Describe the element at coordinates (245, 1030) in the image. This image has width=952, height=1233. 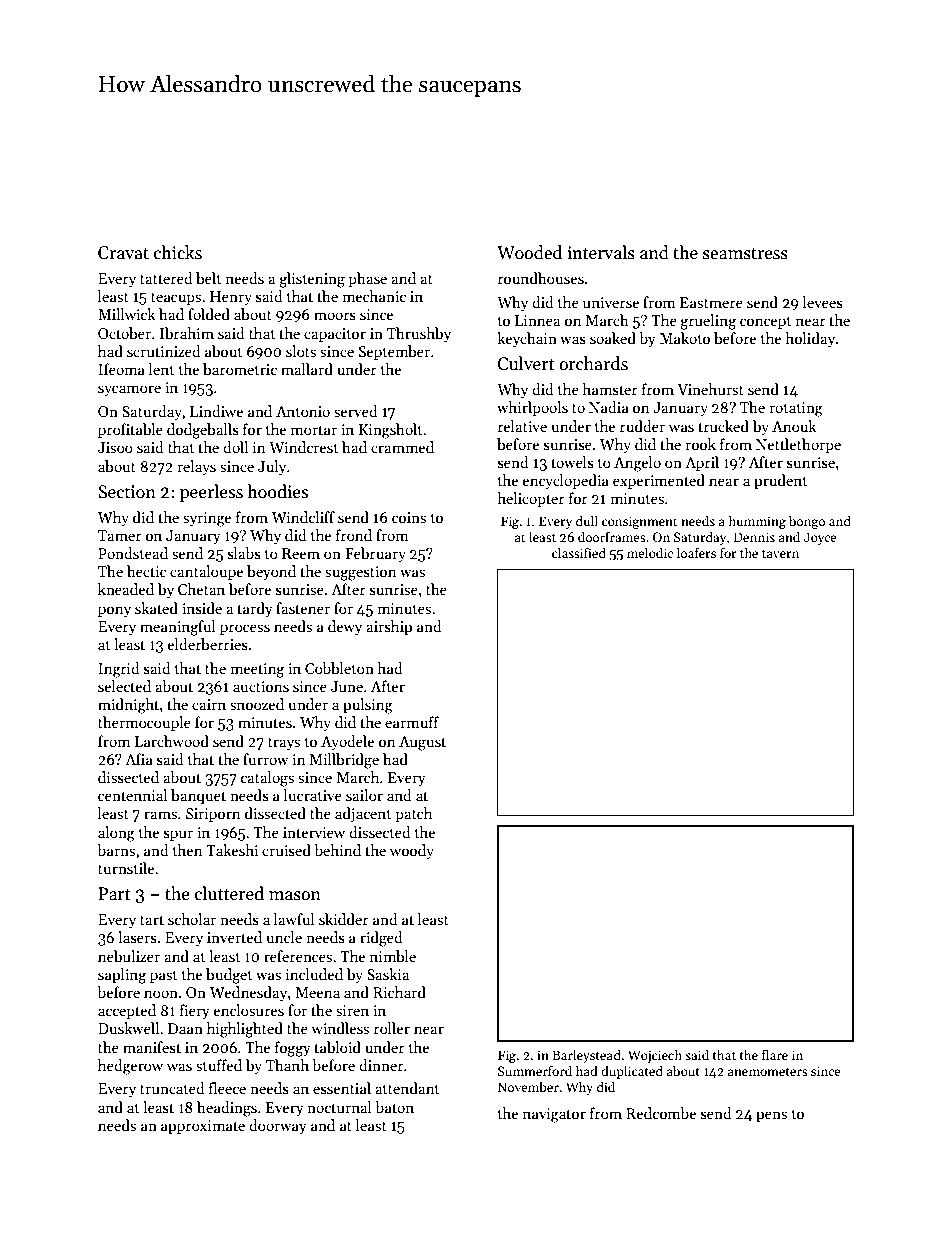
I see `highlighted` at that location.
